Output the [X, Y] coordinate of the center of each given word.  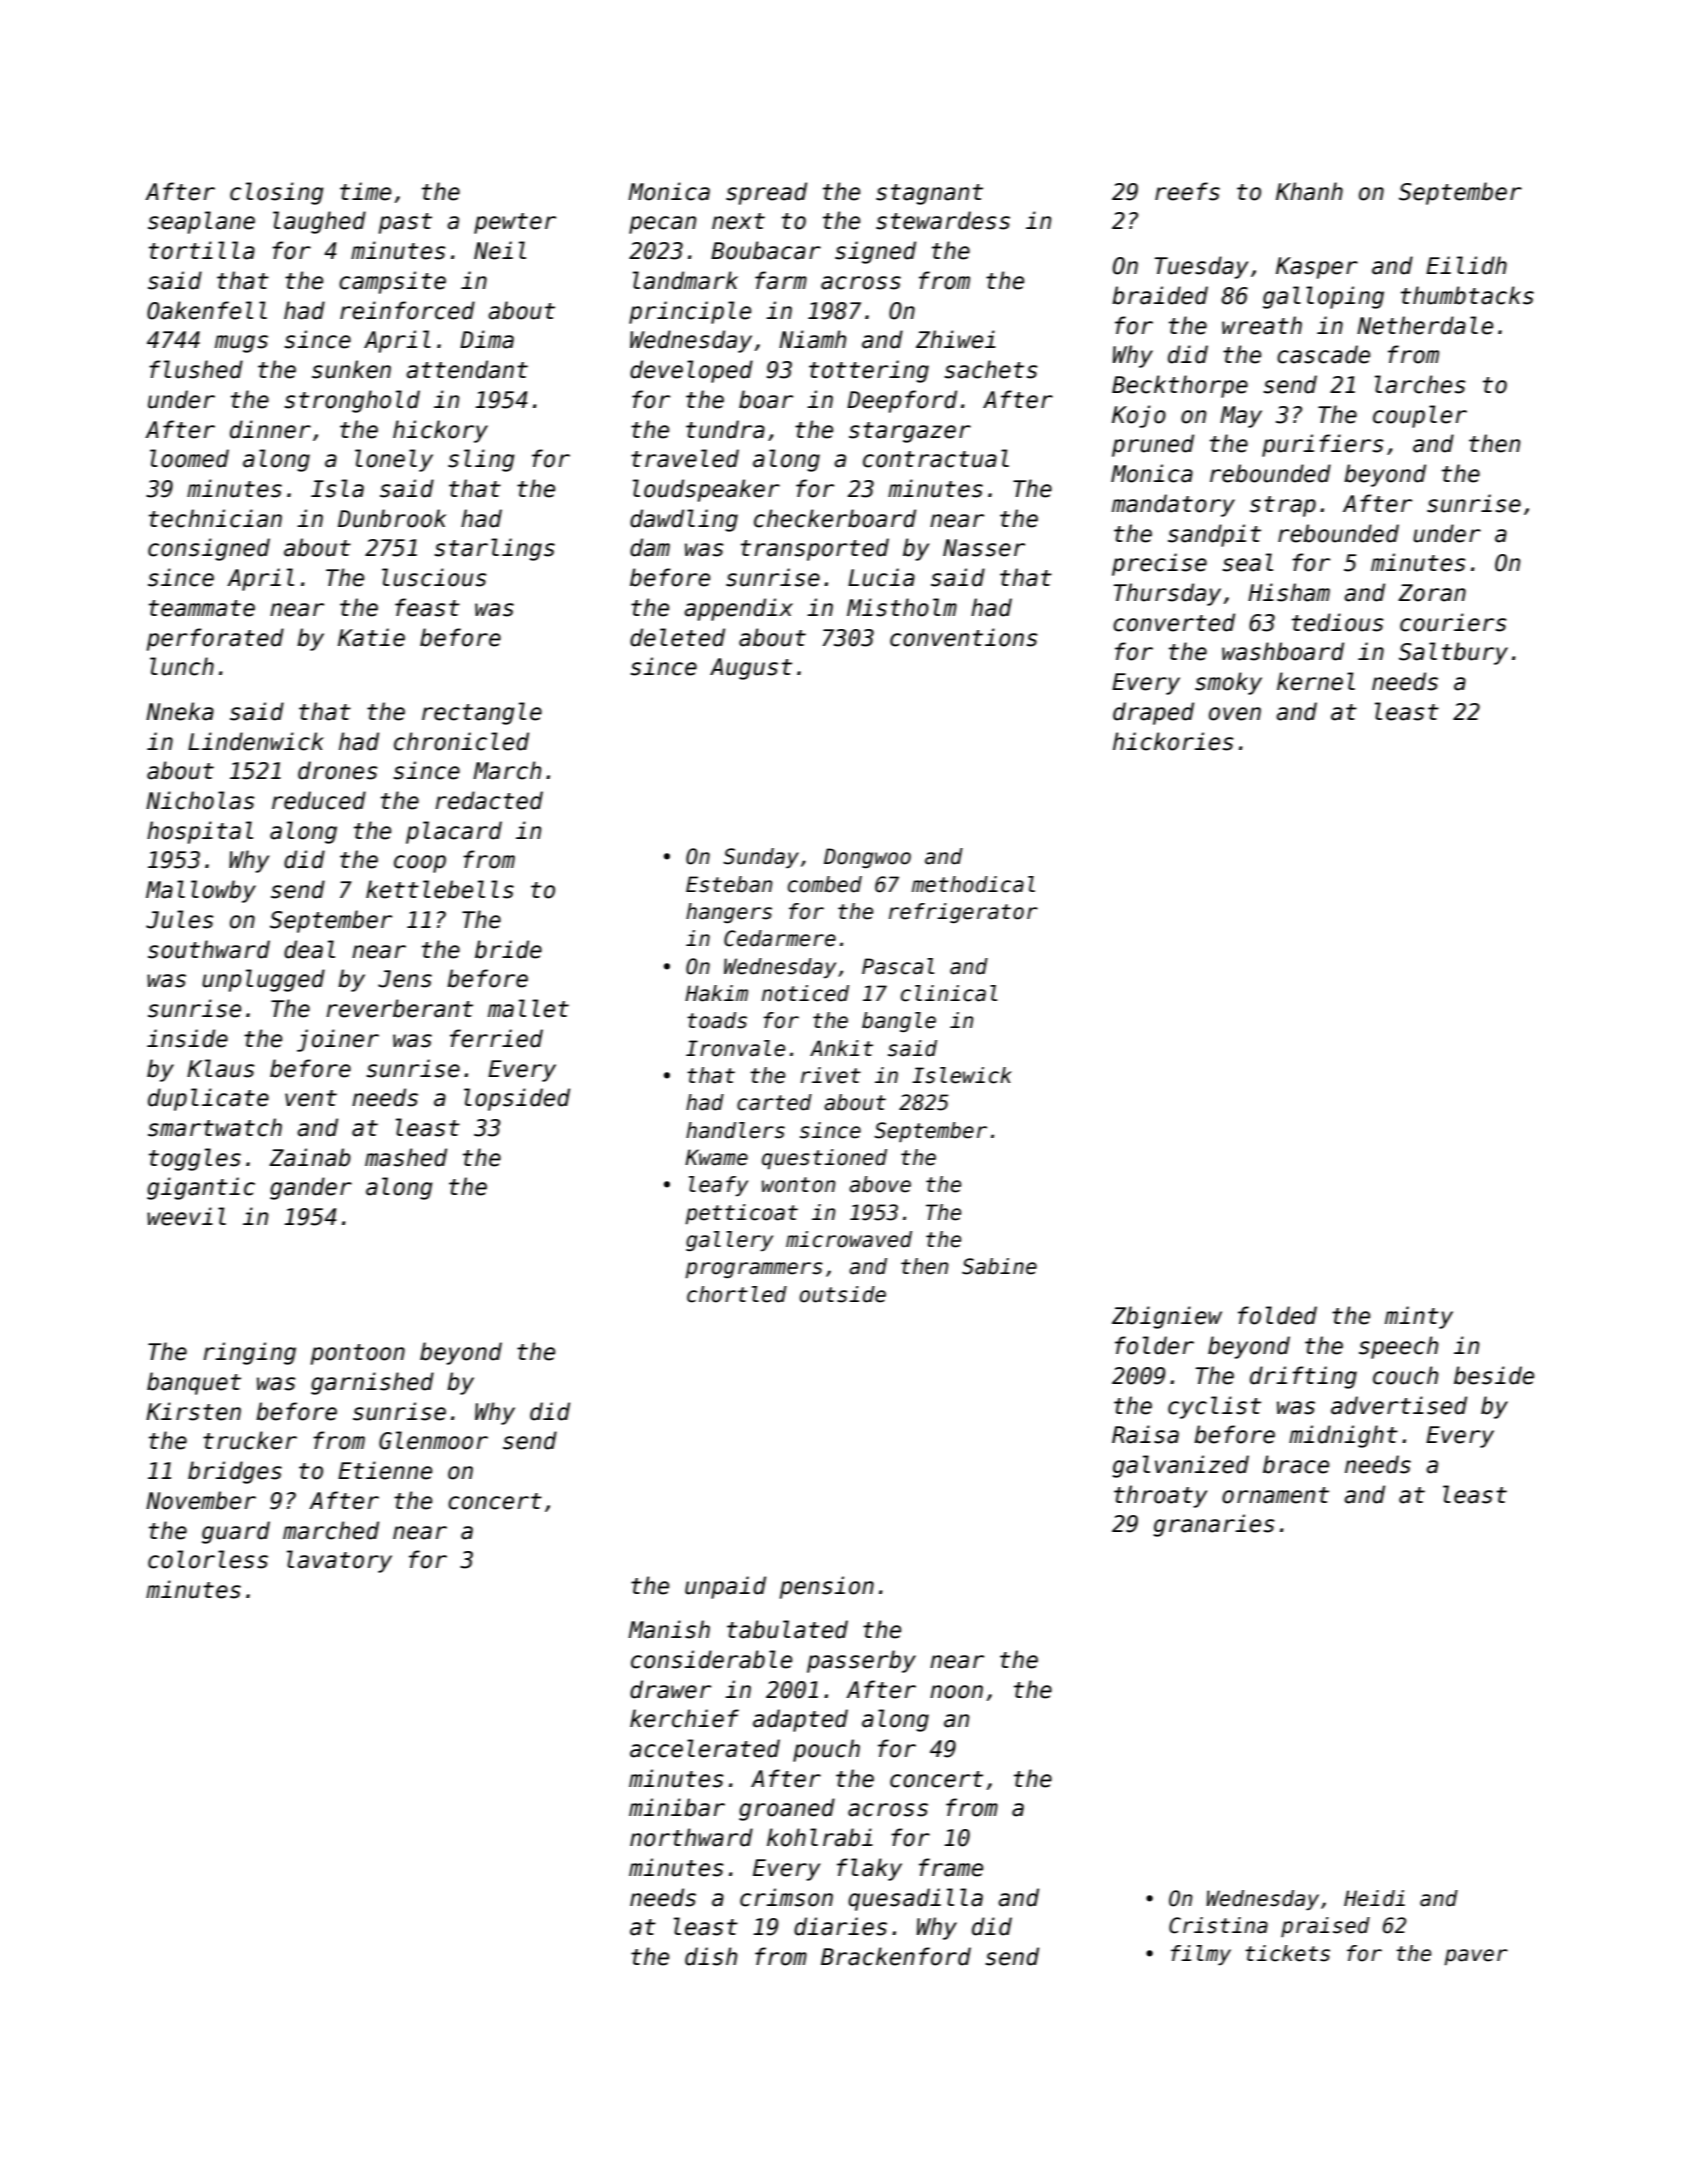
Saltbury [1453, 653]
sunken [351, 369]
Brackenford [896, 1956]
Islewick [962, 1075]
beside [1494, 1375]
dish [711, 1956]
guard [236, 1532]
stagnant [929, 194]
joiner [338, 1040]
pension [827, 1587]
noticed [805, 993]
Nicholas [200, 800]
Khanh [1309, 191]
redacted [489, 800]
